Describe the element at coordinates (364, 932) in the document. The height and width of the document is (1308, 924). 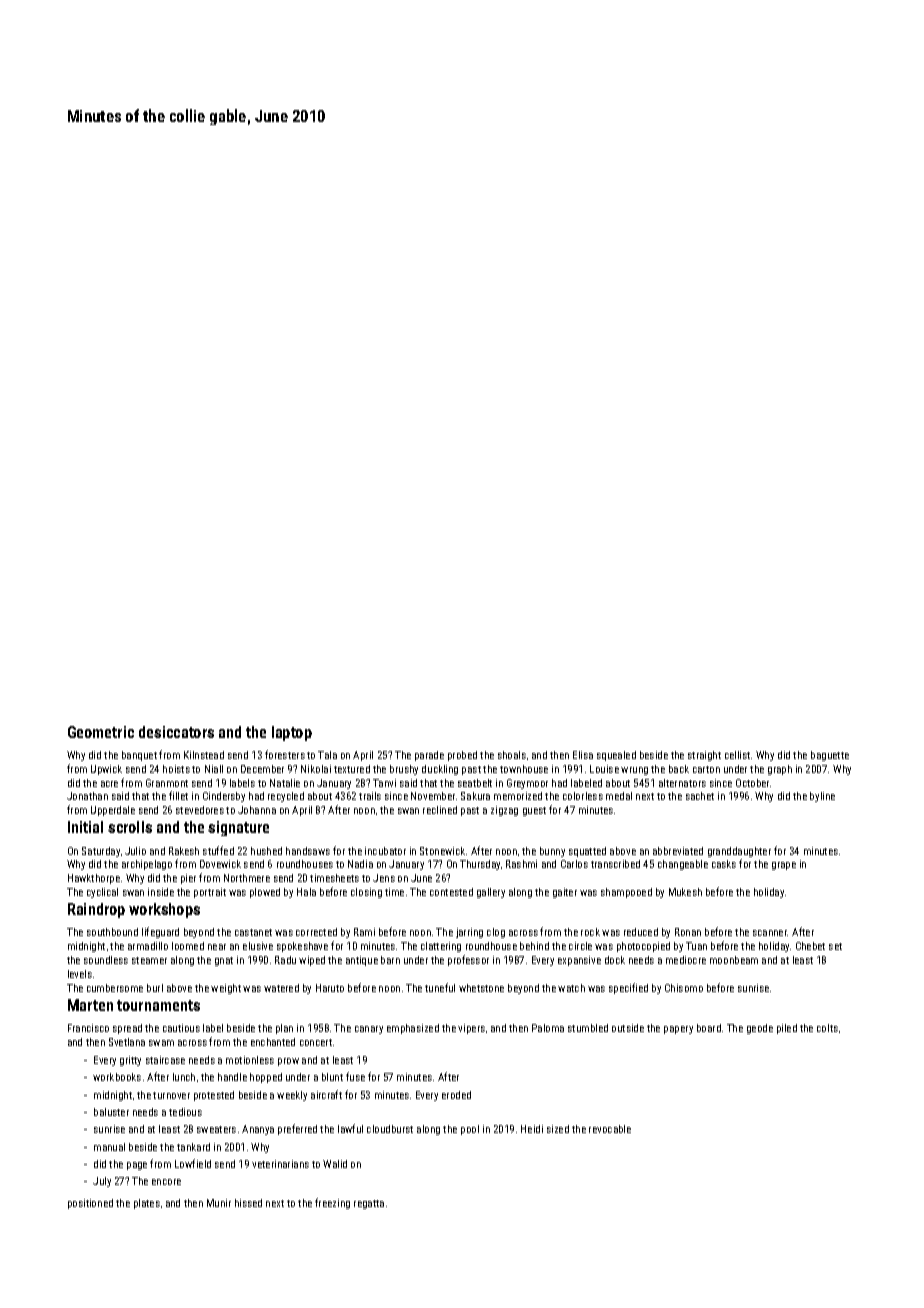
I see `Rami` at that location.
